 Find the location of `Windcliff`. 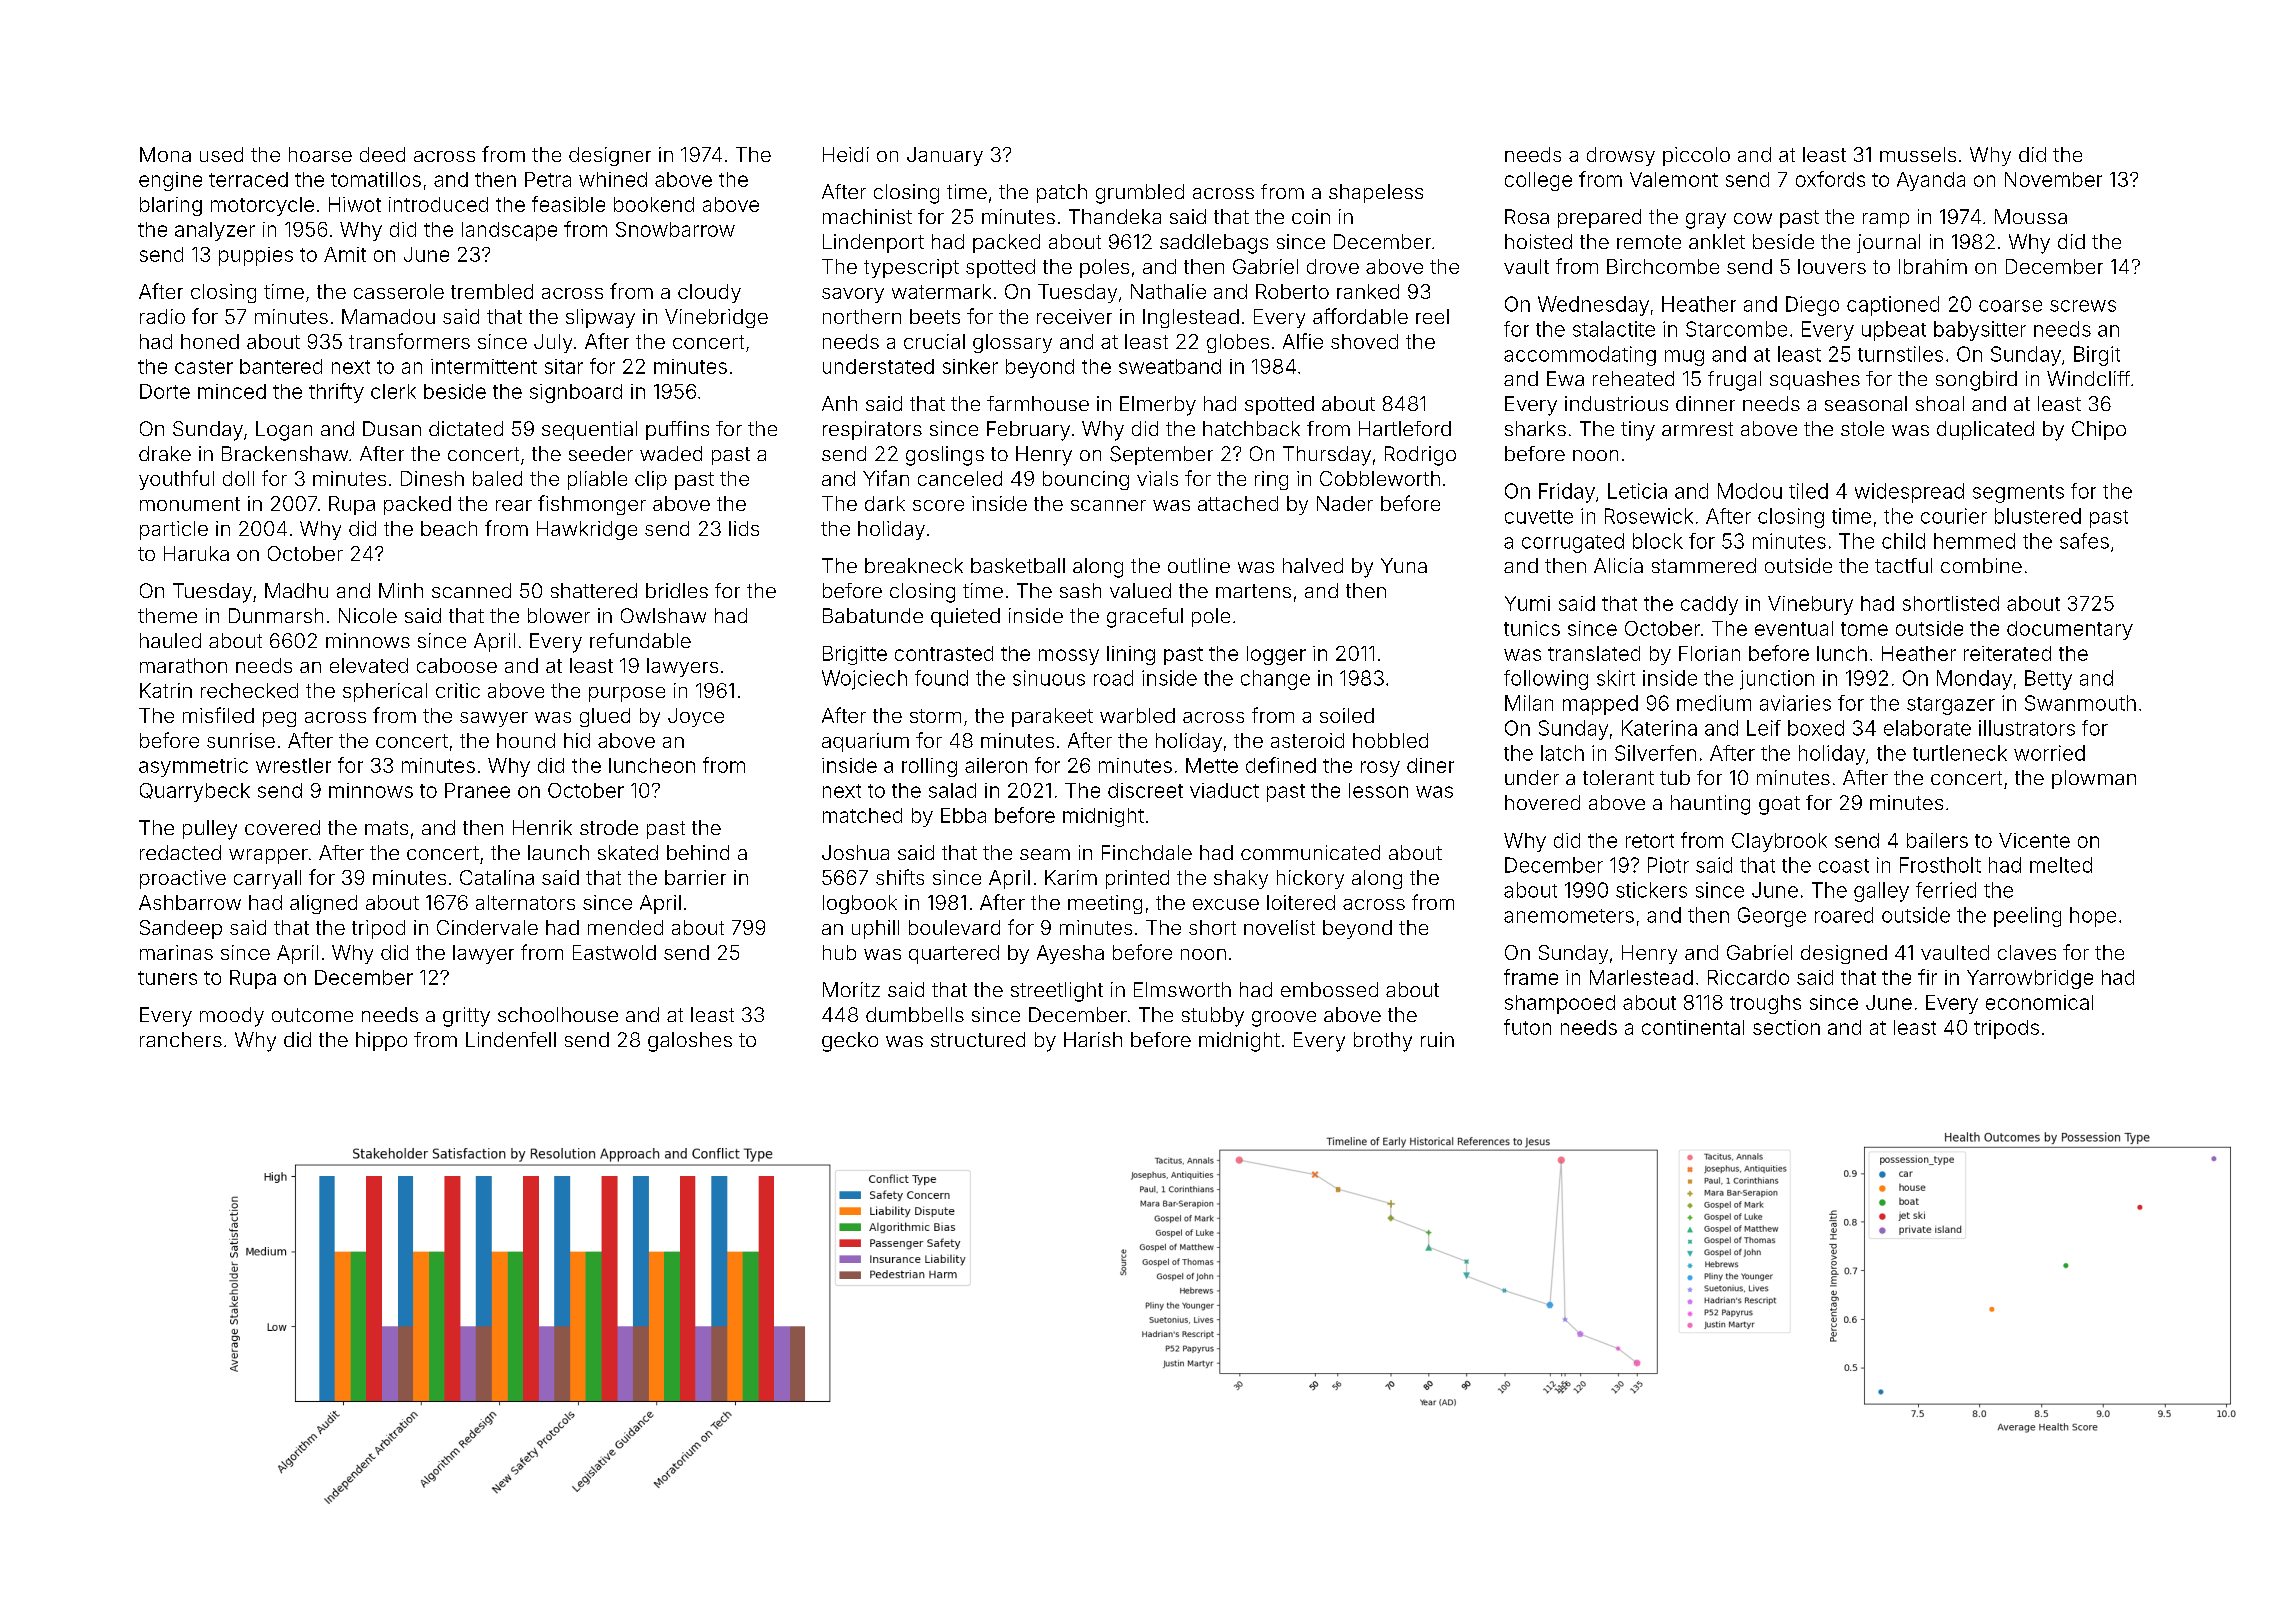

Windcliff is located at coordinates (2088, 378).
